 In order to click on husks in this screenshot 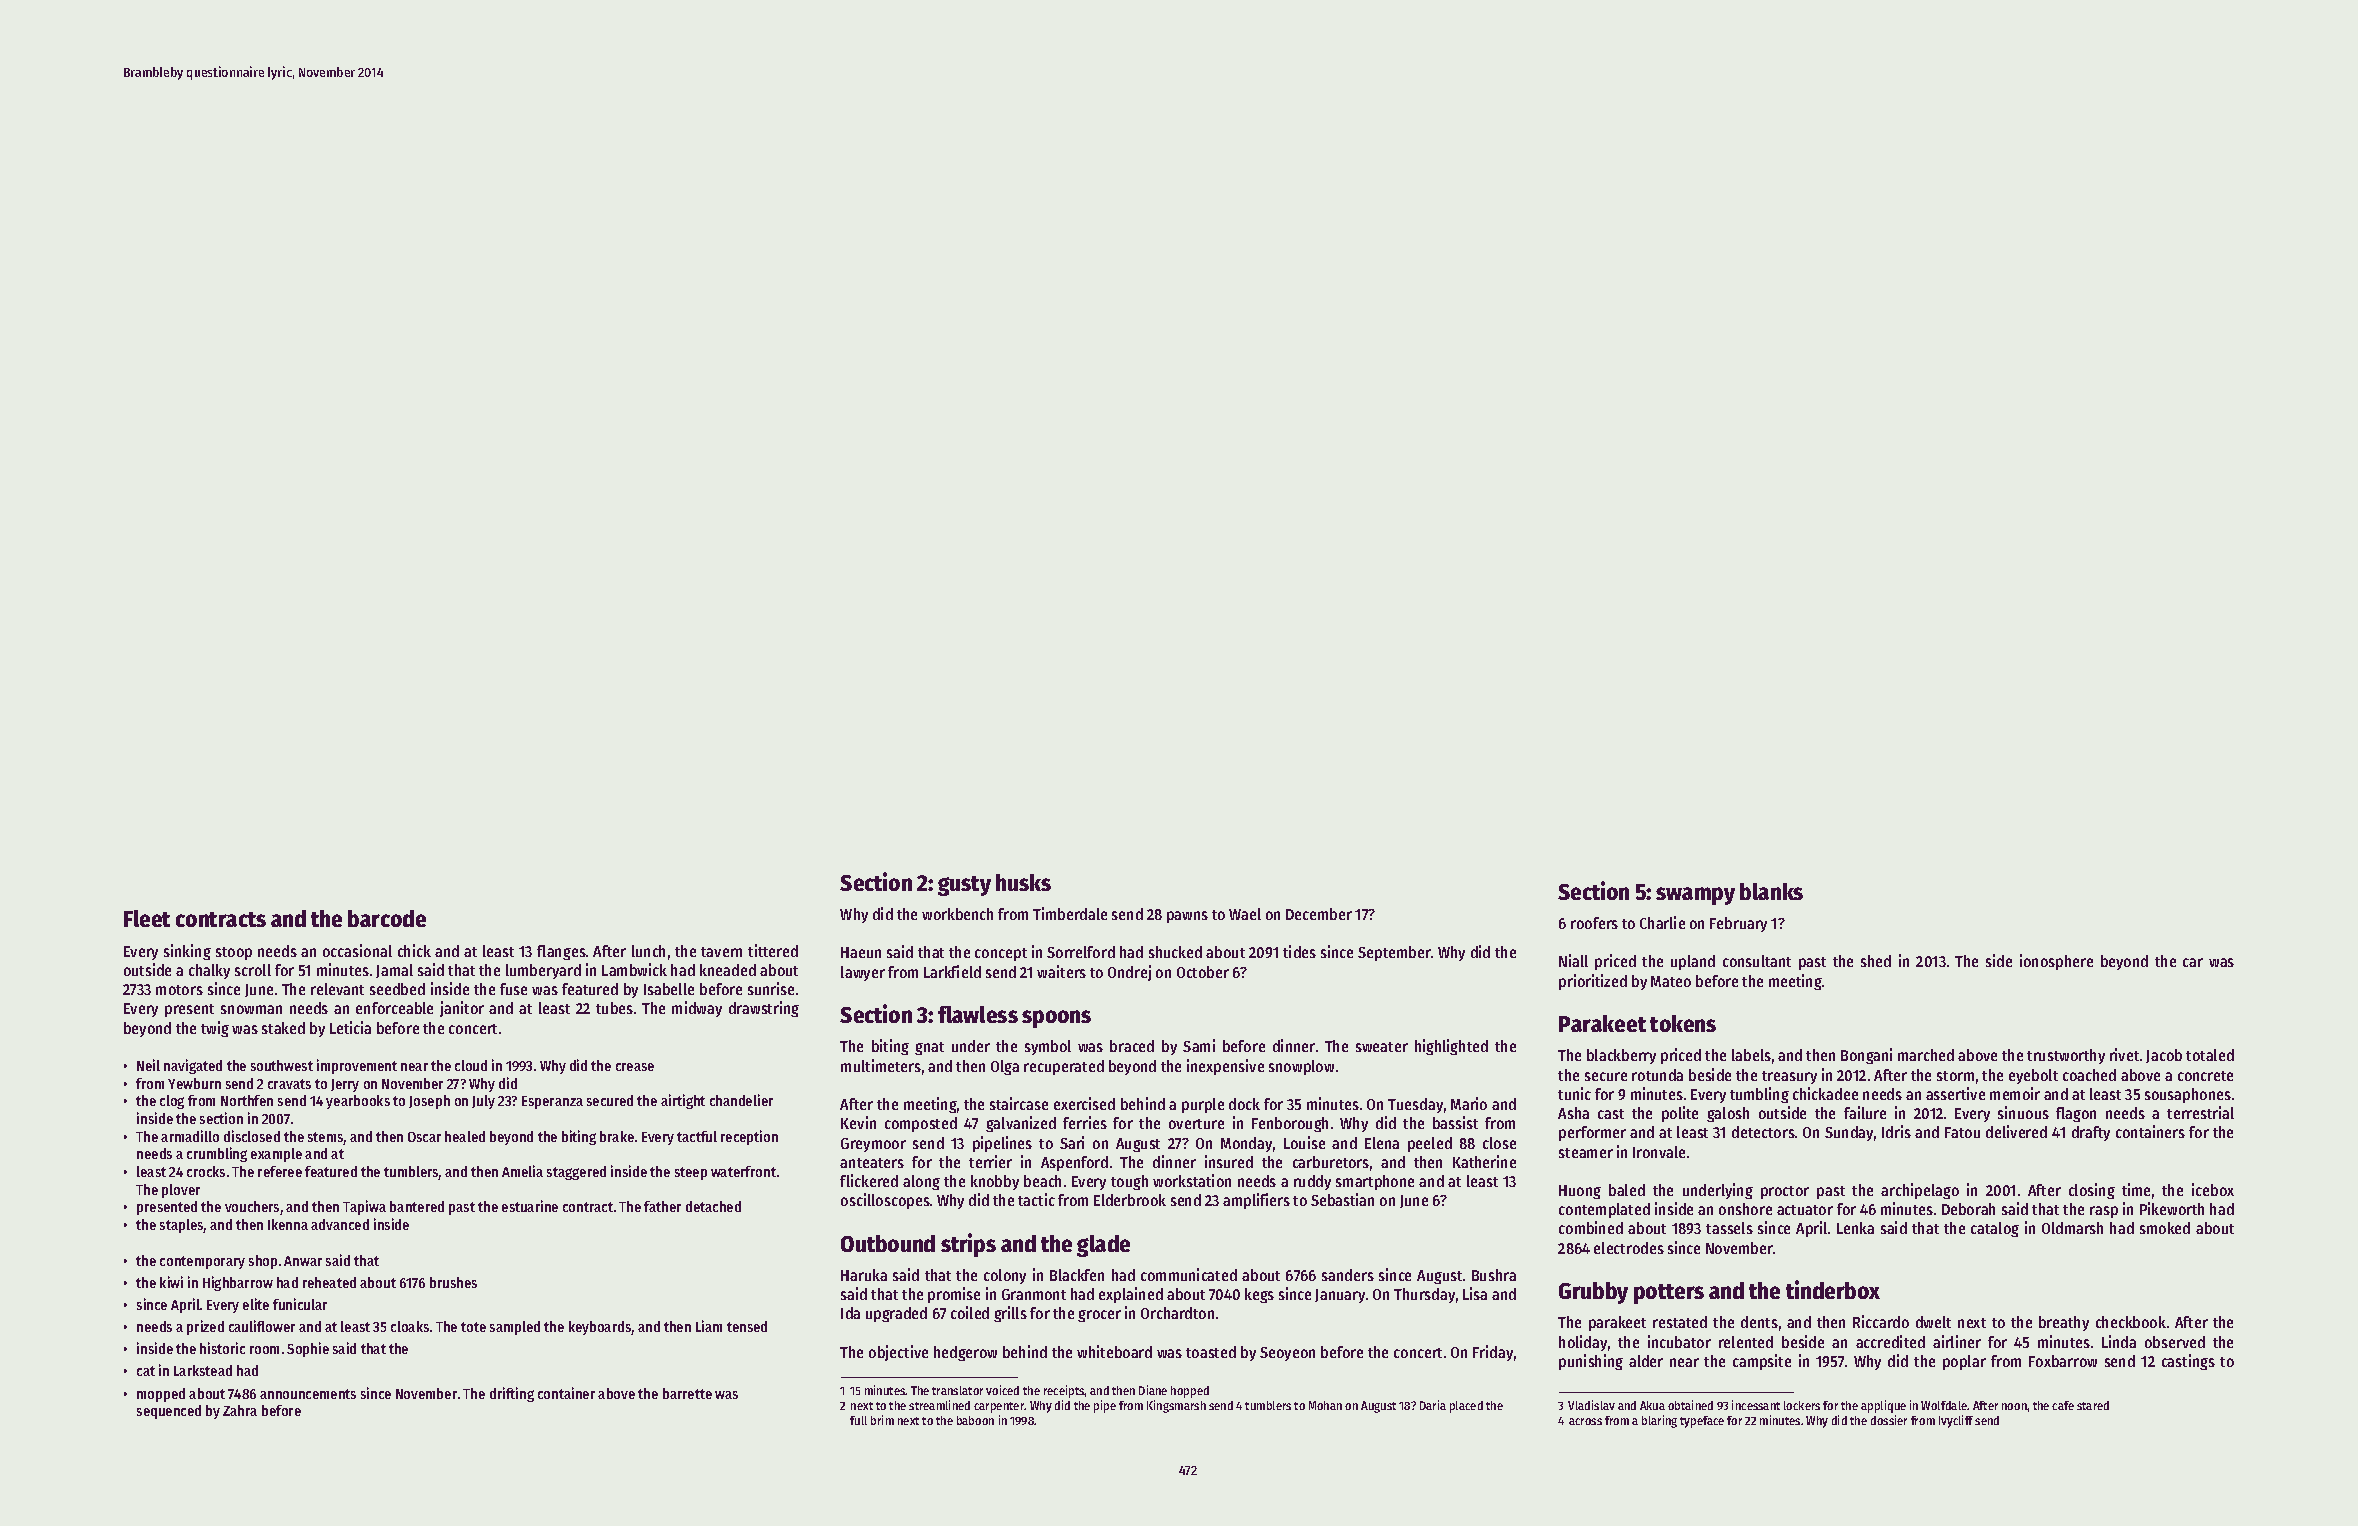, I will do `click(1023, 882)`.
